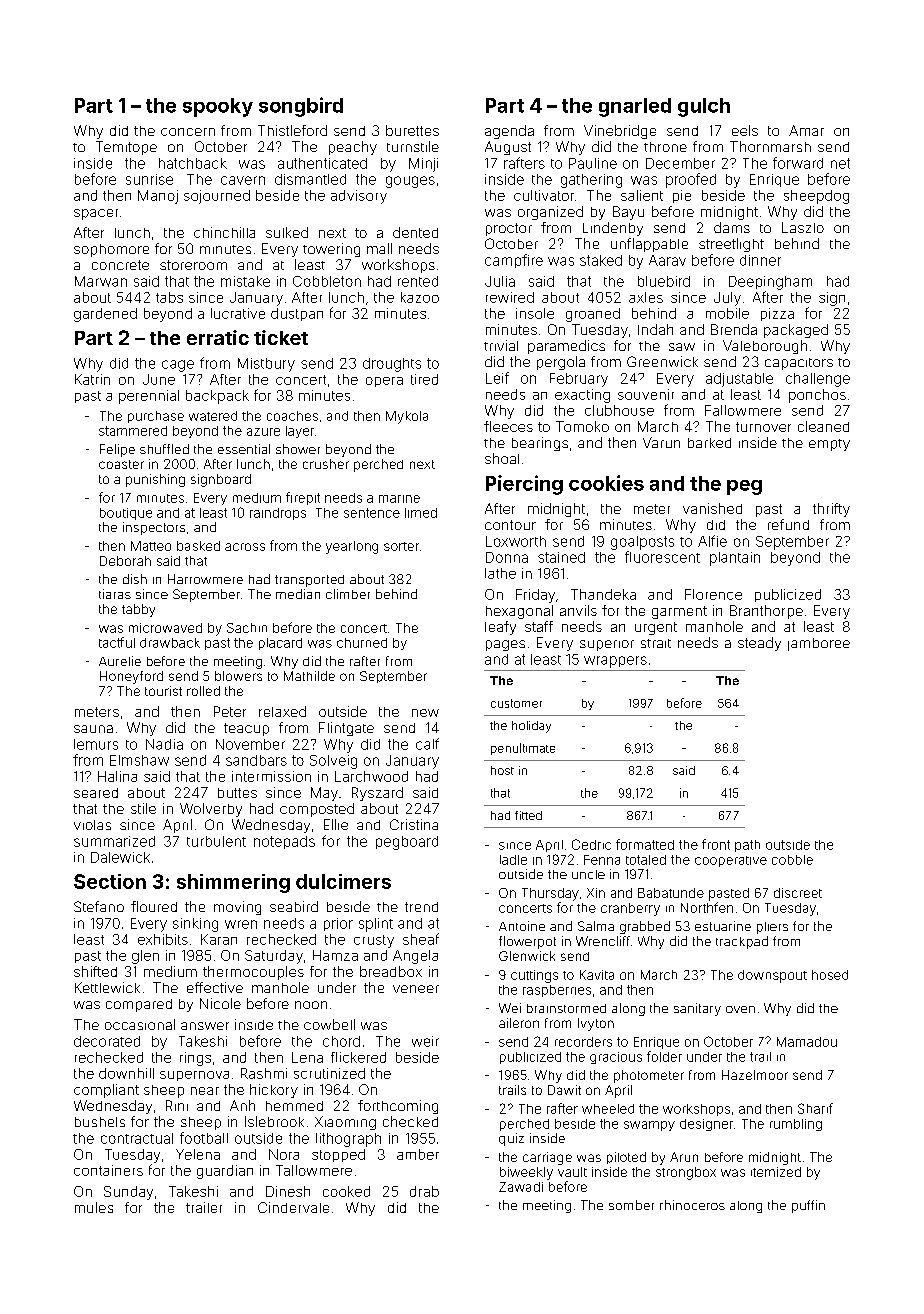 This document has height=1314, width=924. I want to click on front, so click(716, 844).
